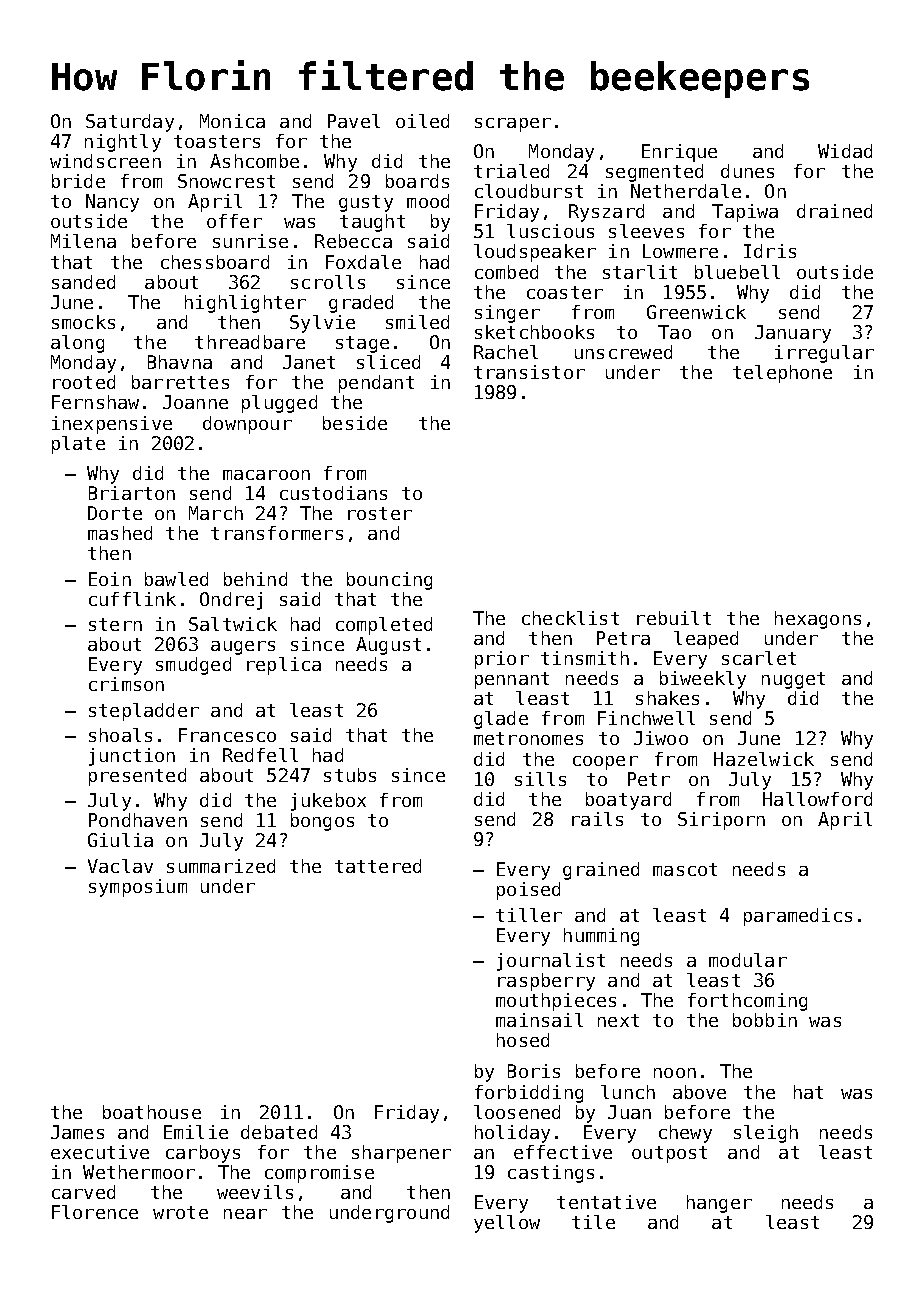  I want to click on rooted, so click(84, 382).
